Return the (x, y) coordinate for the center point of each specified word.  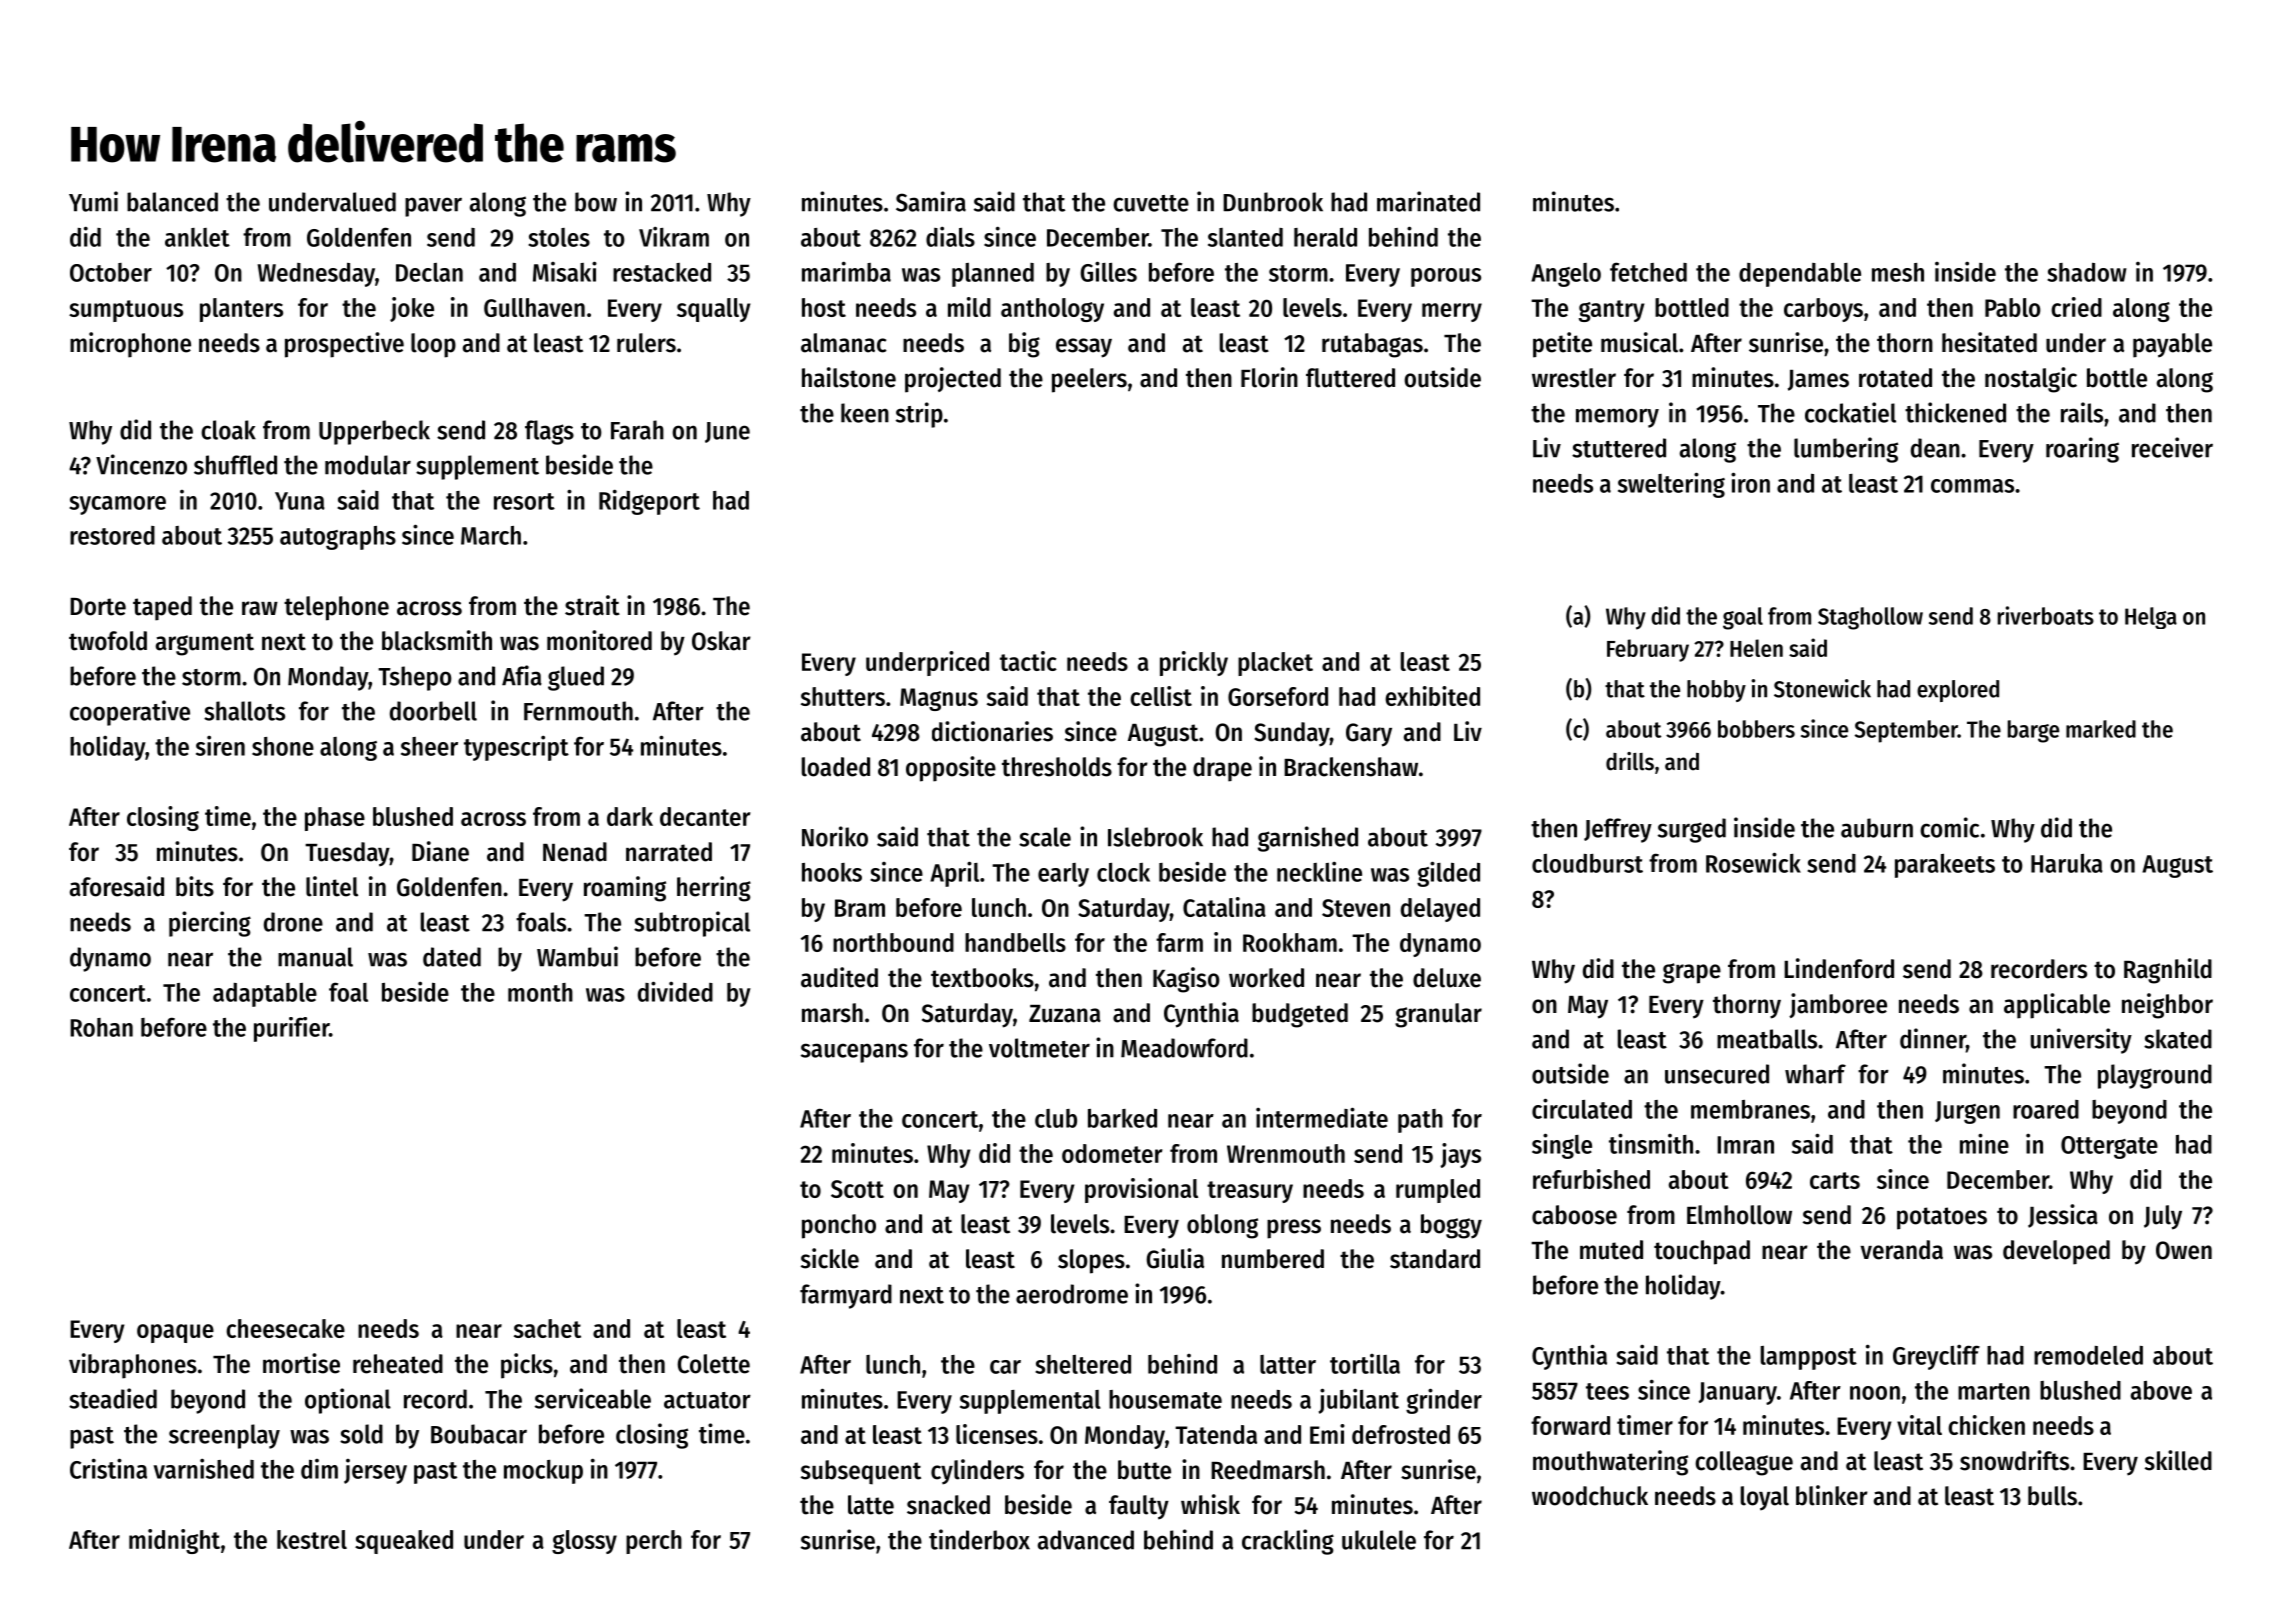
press (1294, 1229)
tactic (1028, 661)
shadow (2087, 272)
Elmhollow (1739, 1215)
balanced (172, 202)
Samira (931, 201)
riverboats (2046, 615)
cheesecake (285, 1328)
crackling (1288, 1542)
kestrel (312, 1539)
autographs (338, 538)
